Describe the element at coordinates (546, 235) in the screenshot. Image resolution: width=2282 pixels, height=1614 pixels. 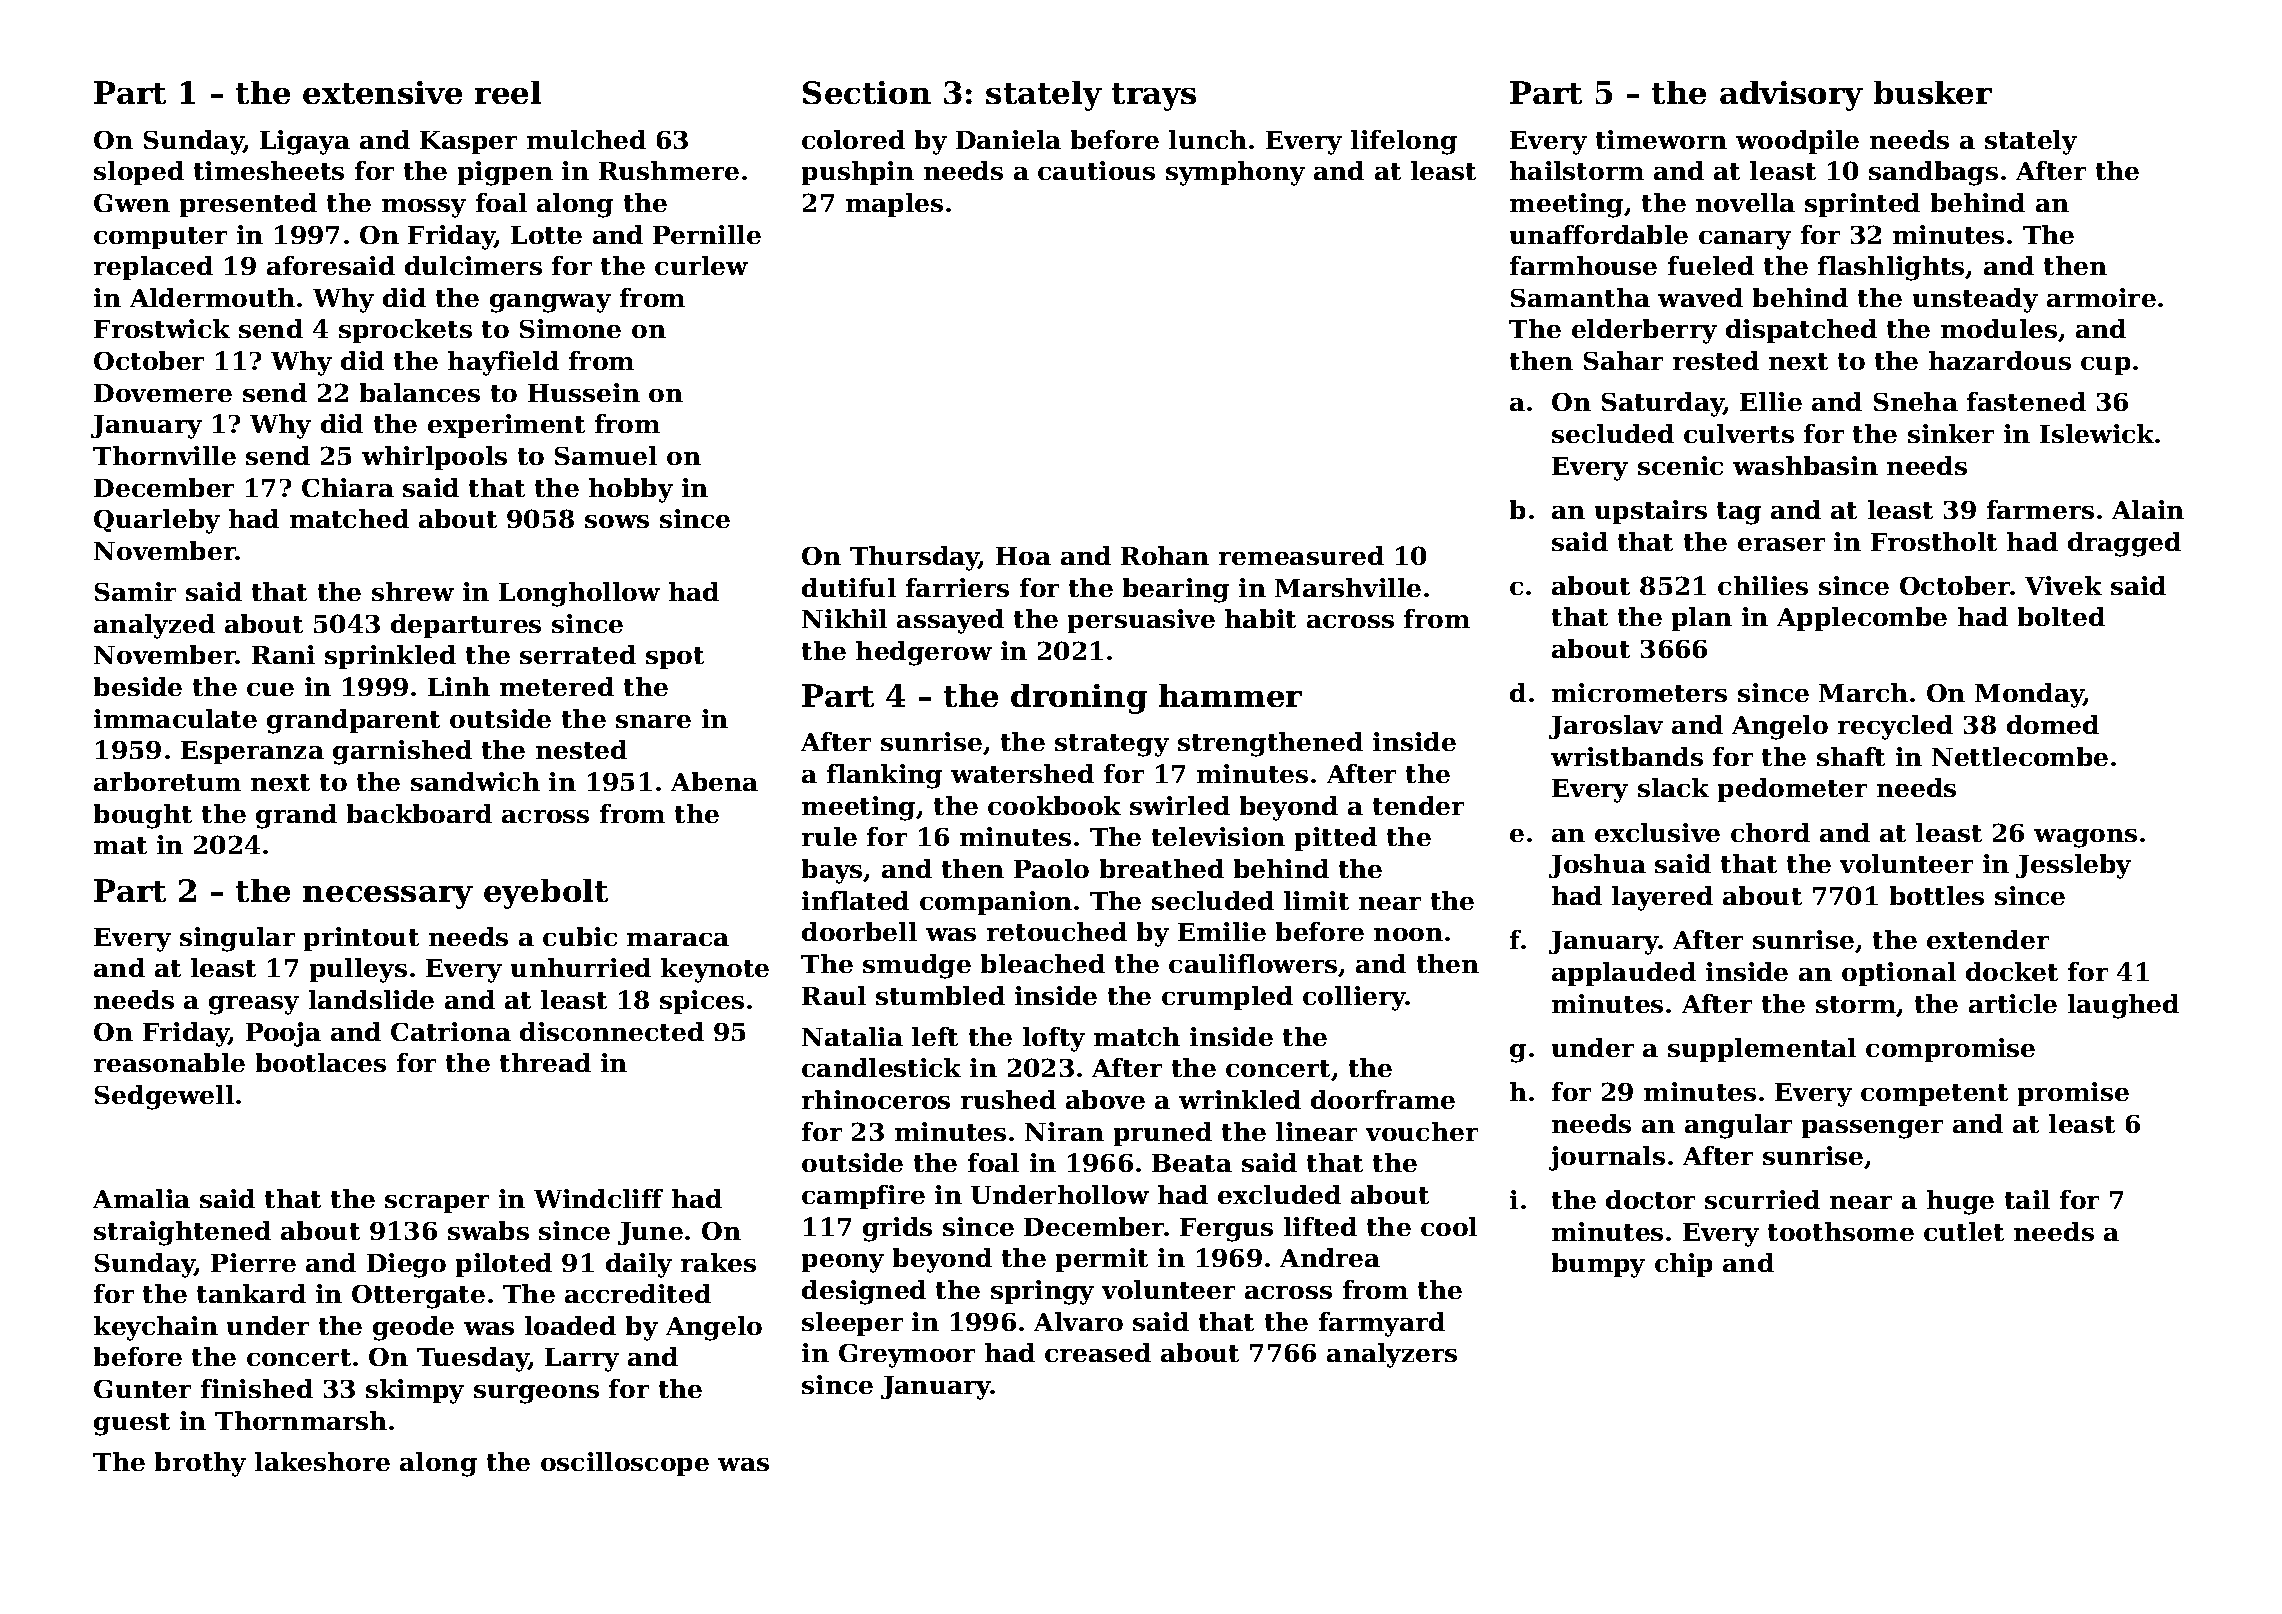
I see `Lotte` at that location.
